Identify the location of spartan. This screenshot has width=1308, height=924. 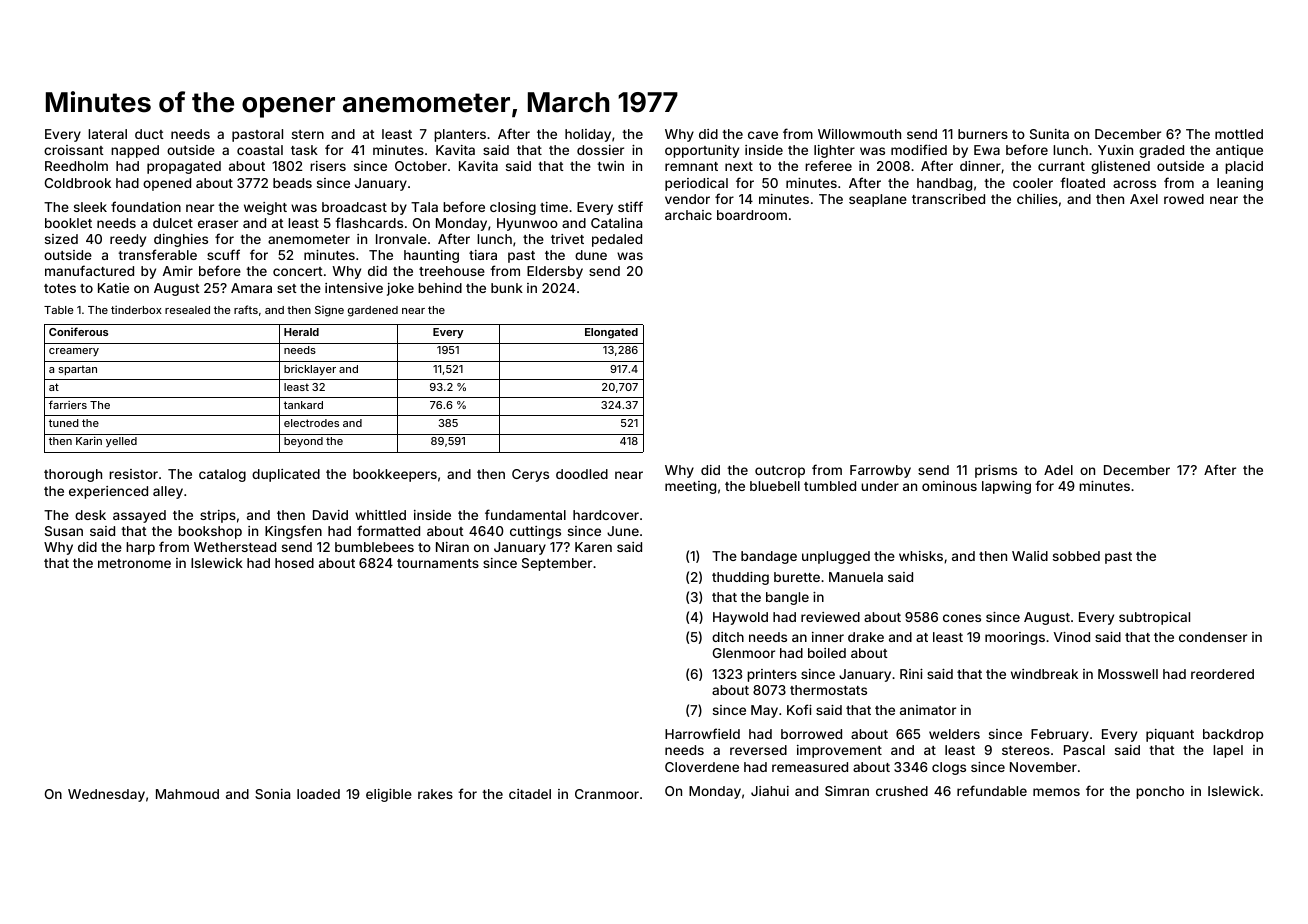
(77, 370).
